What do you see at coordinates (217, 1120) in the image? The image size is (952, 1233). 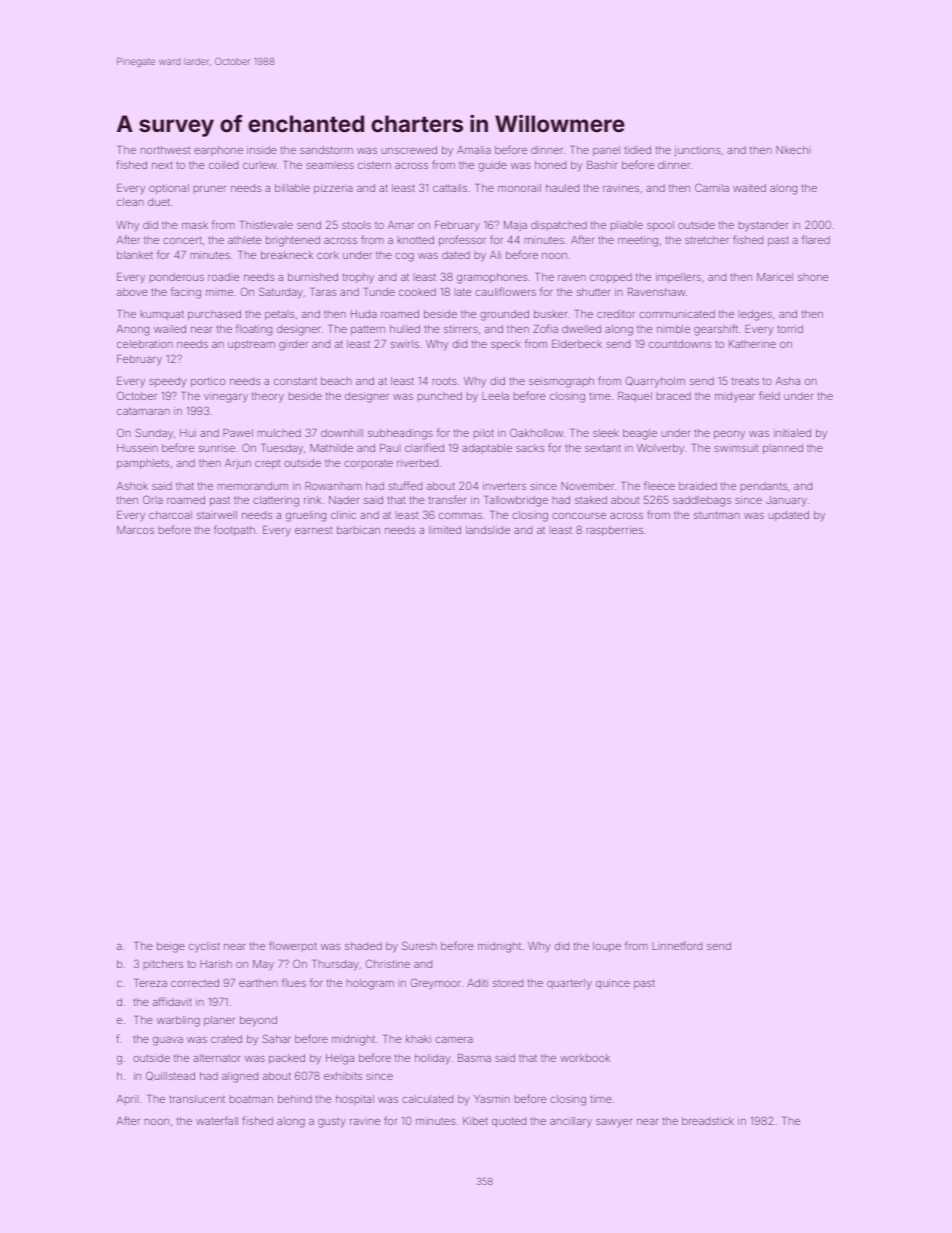 I see `waterfall` at bounding box center [217, 1120].
